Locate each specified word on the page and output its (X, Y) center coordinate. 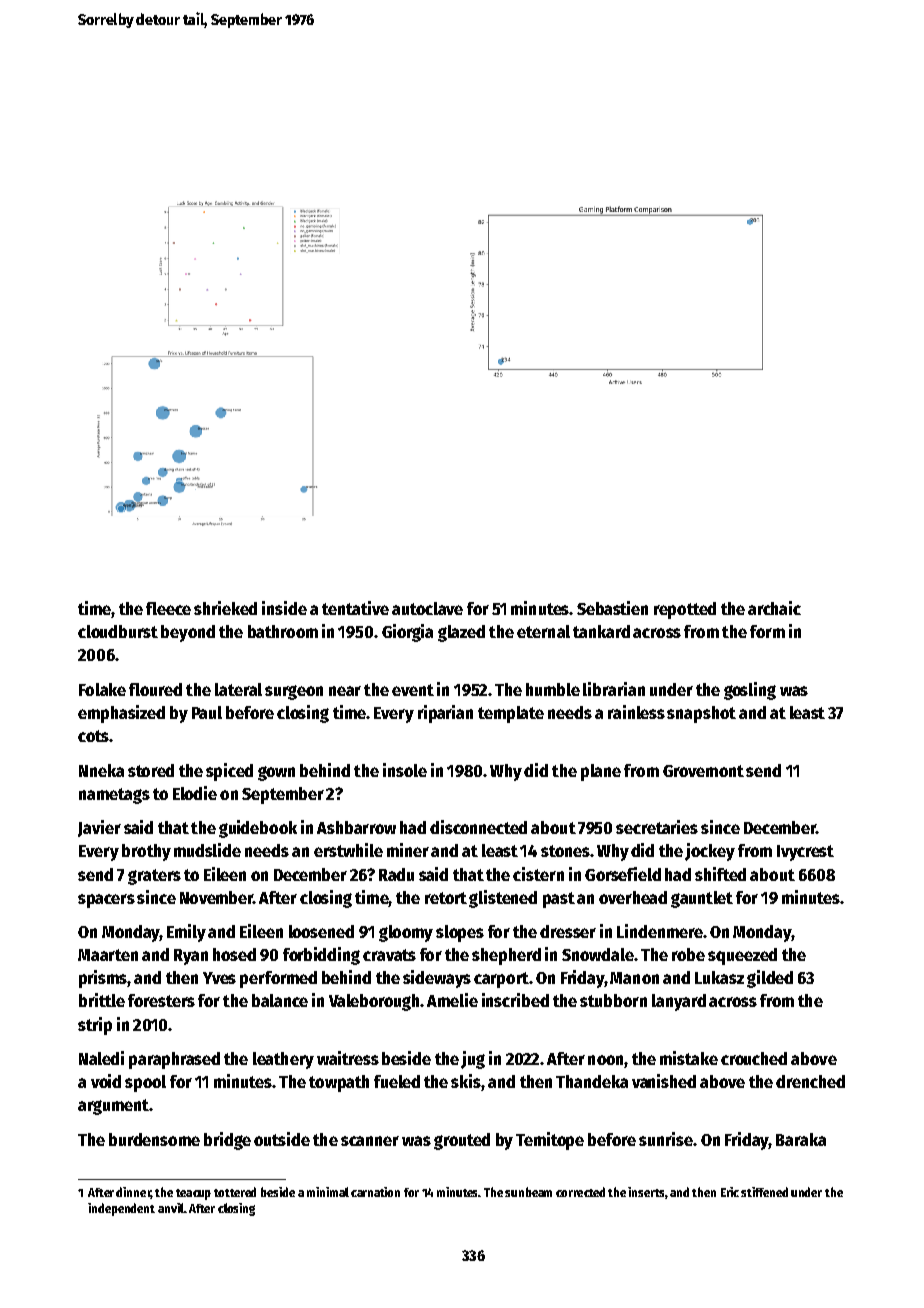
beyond (188, 633)
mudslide (207, 850)
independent (121, 1209)
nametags (114, 796)
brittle (102, 1000)
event (413, 690)
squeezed (742, 956)
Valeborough (374, 1002)
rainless (636, 712)
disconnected (478, 827)
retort (446, 898)
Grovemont (703, 771)
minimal (328, 1192)
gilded (770, 979)
